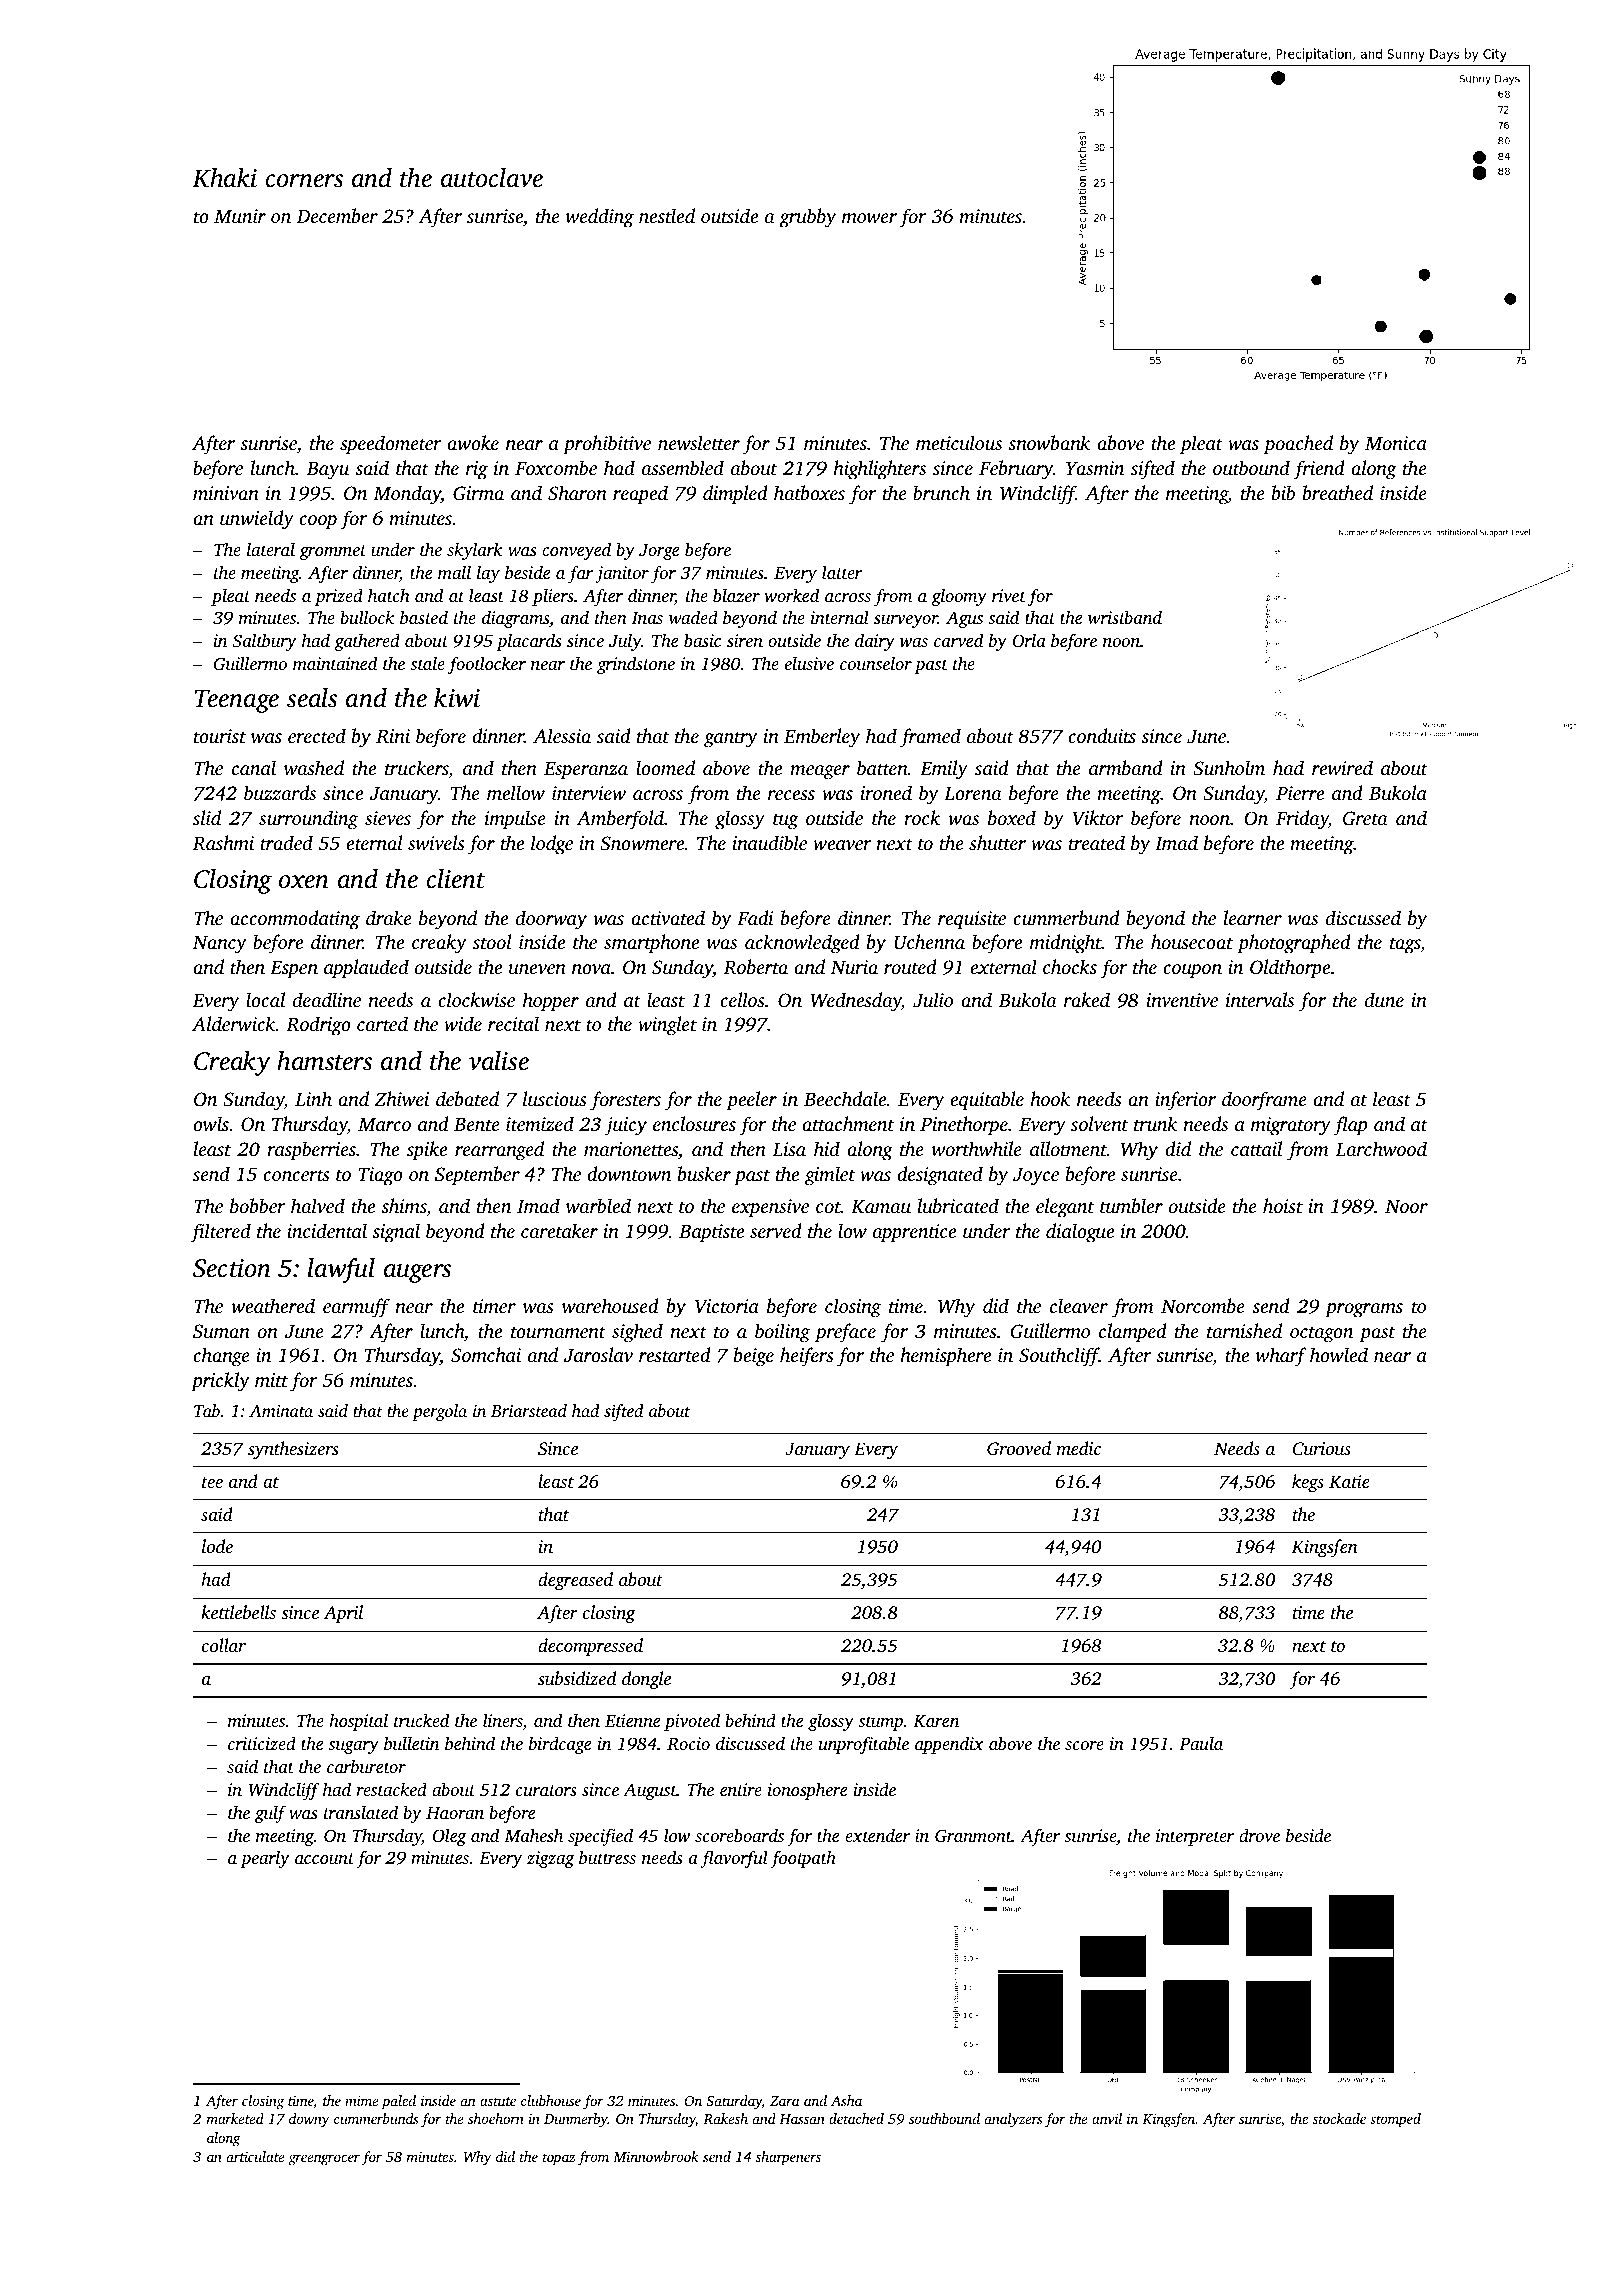 The width and height of the image is (1620, 2292). Describe the element at coordinates (936, 1721) in the image. I see `Karen` at that location.
